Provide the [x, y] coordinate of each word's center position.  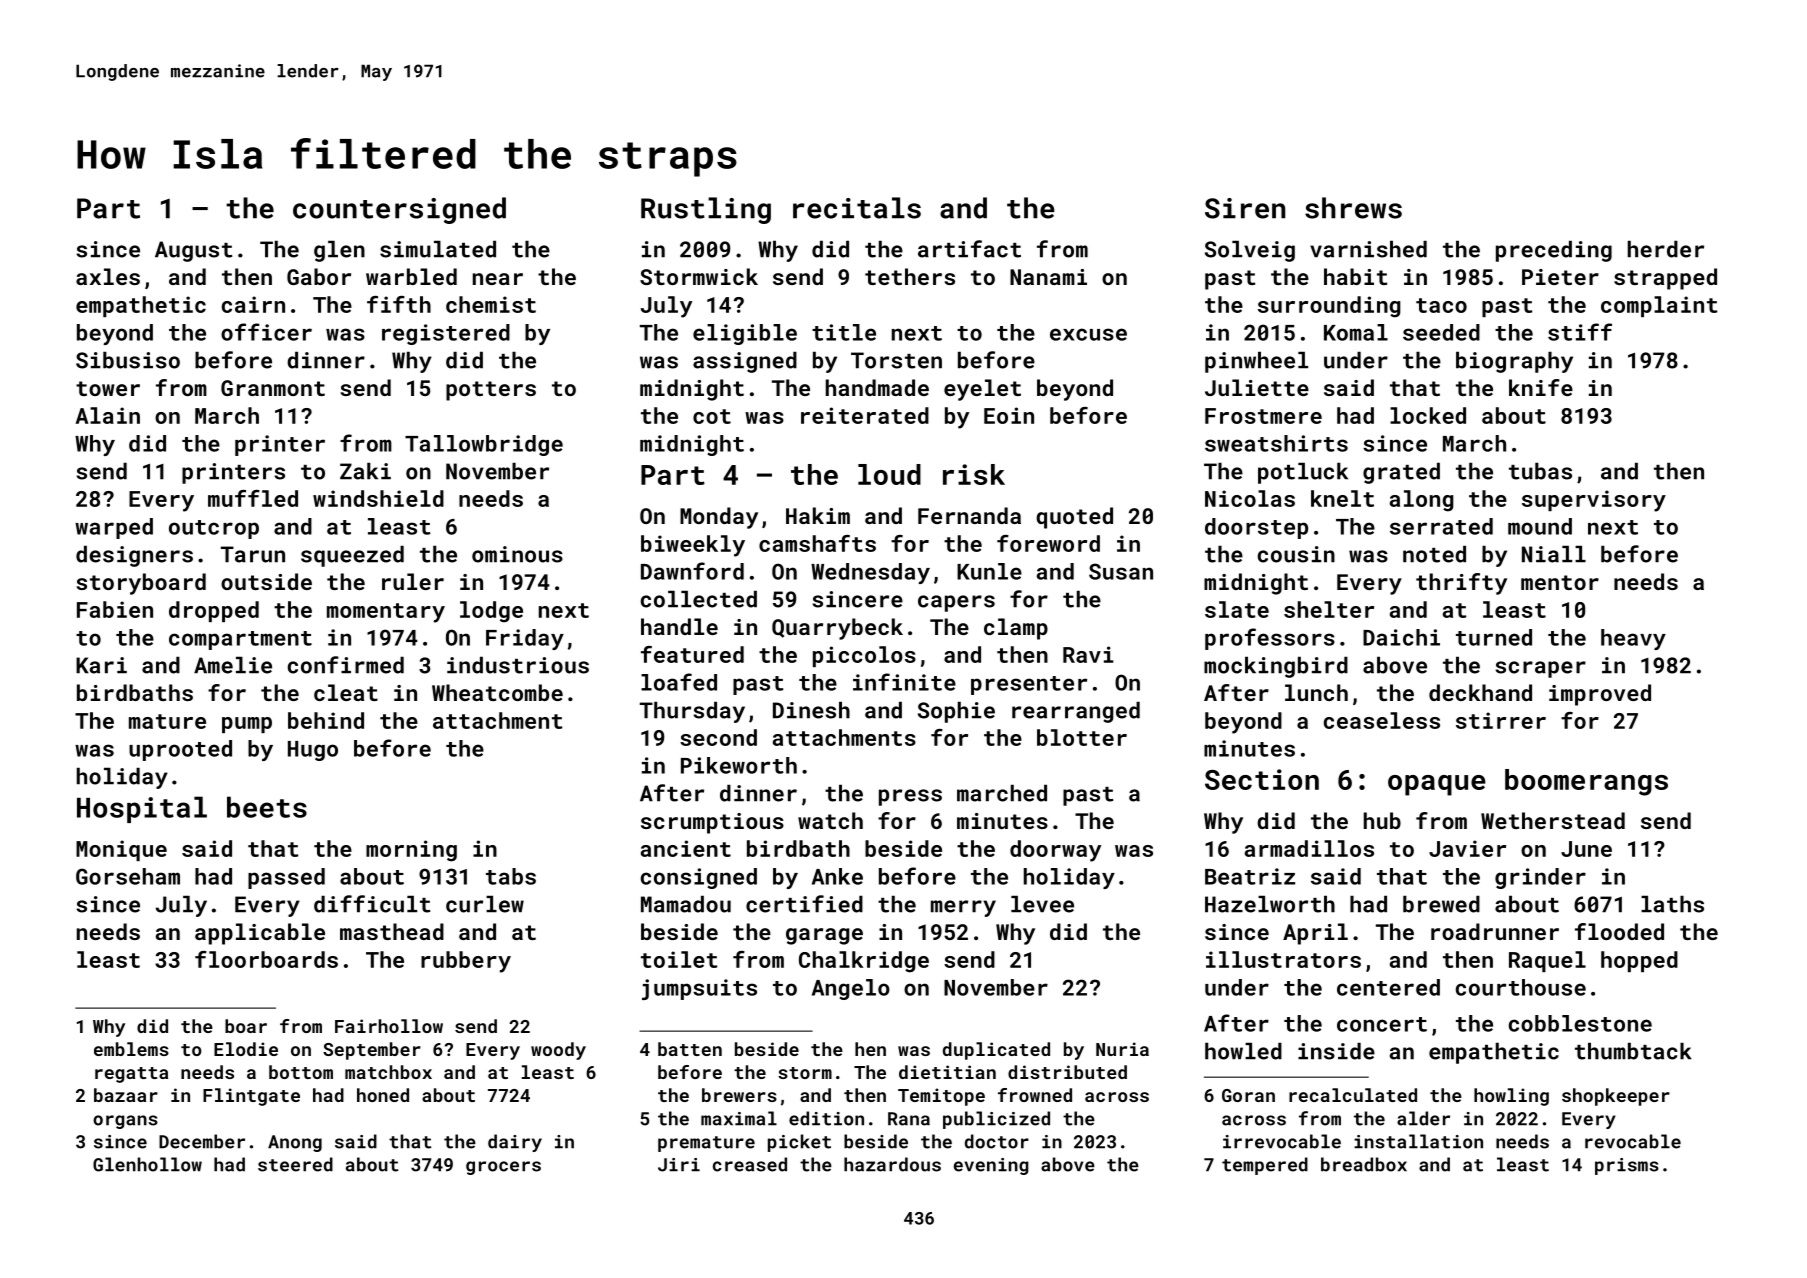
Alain [108, 415]
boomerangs [1586, 782]
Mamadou [686, 904]
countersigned [399, 210]
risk [974, 474]
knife [1541, 387]
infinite [904, 682]
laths [1672, 904]
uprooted [180, 750]
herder [1666, 249]
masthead [392, 931]
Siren [1245, 208]
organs [125, 1122]
